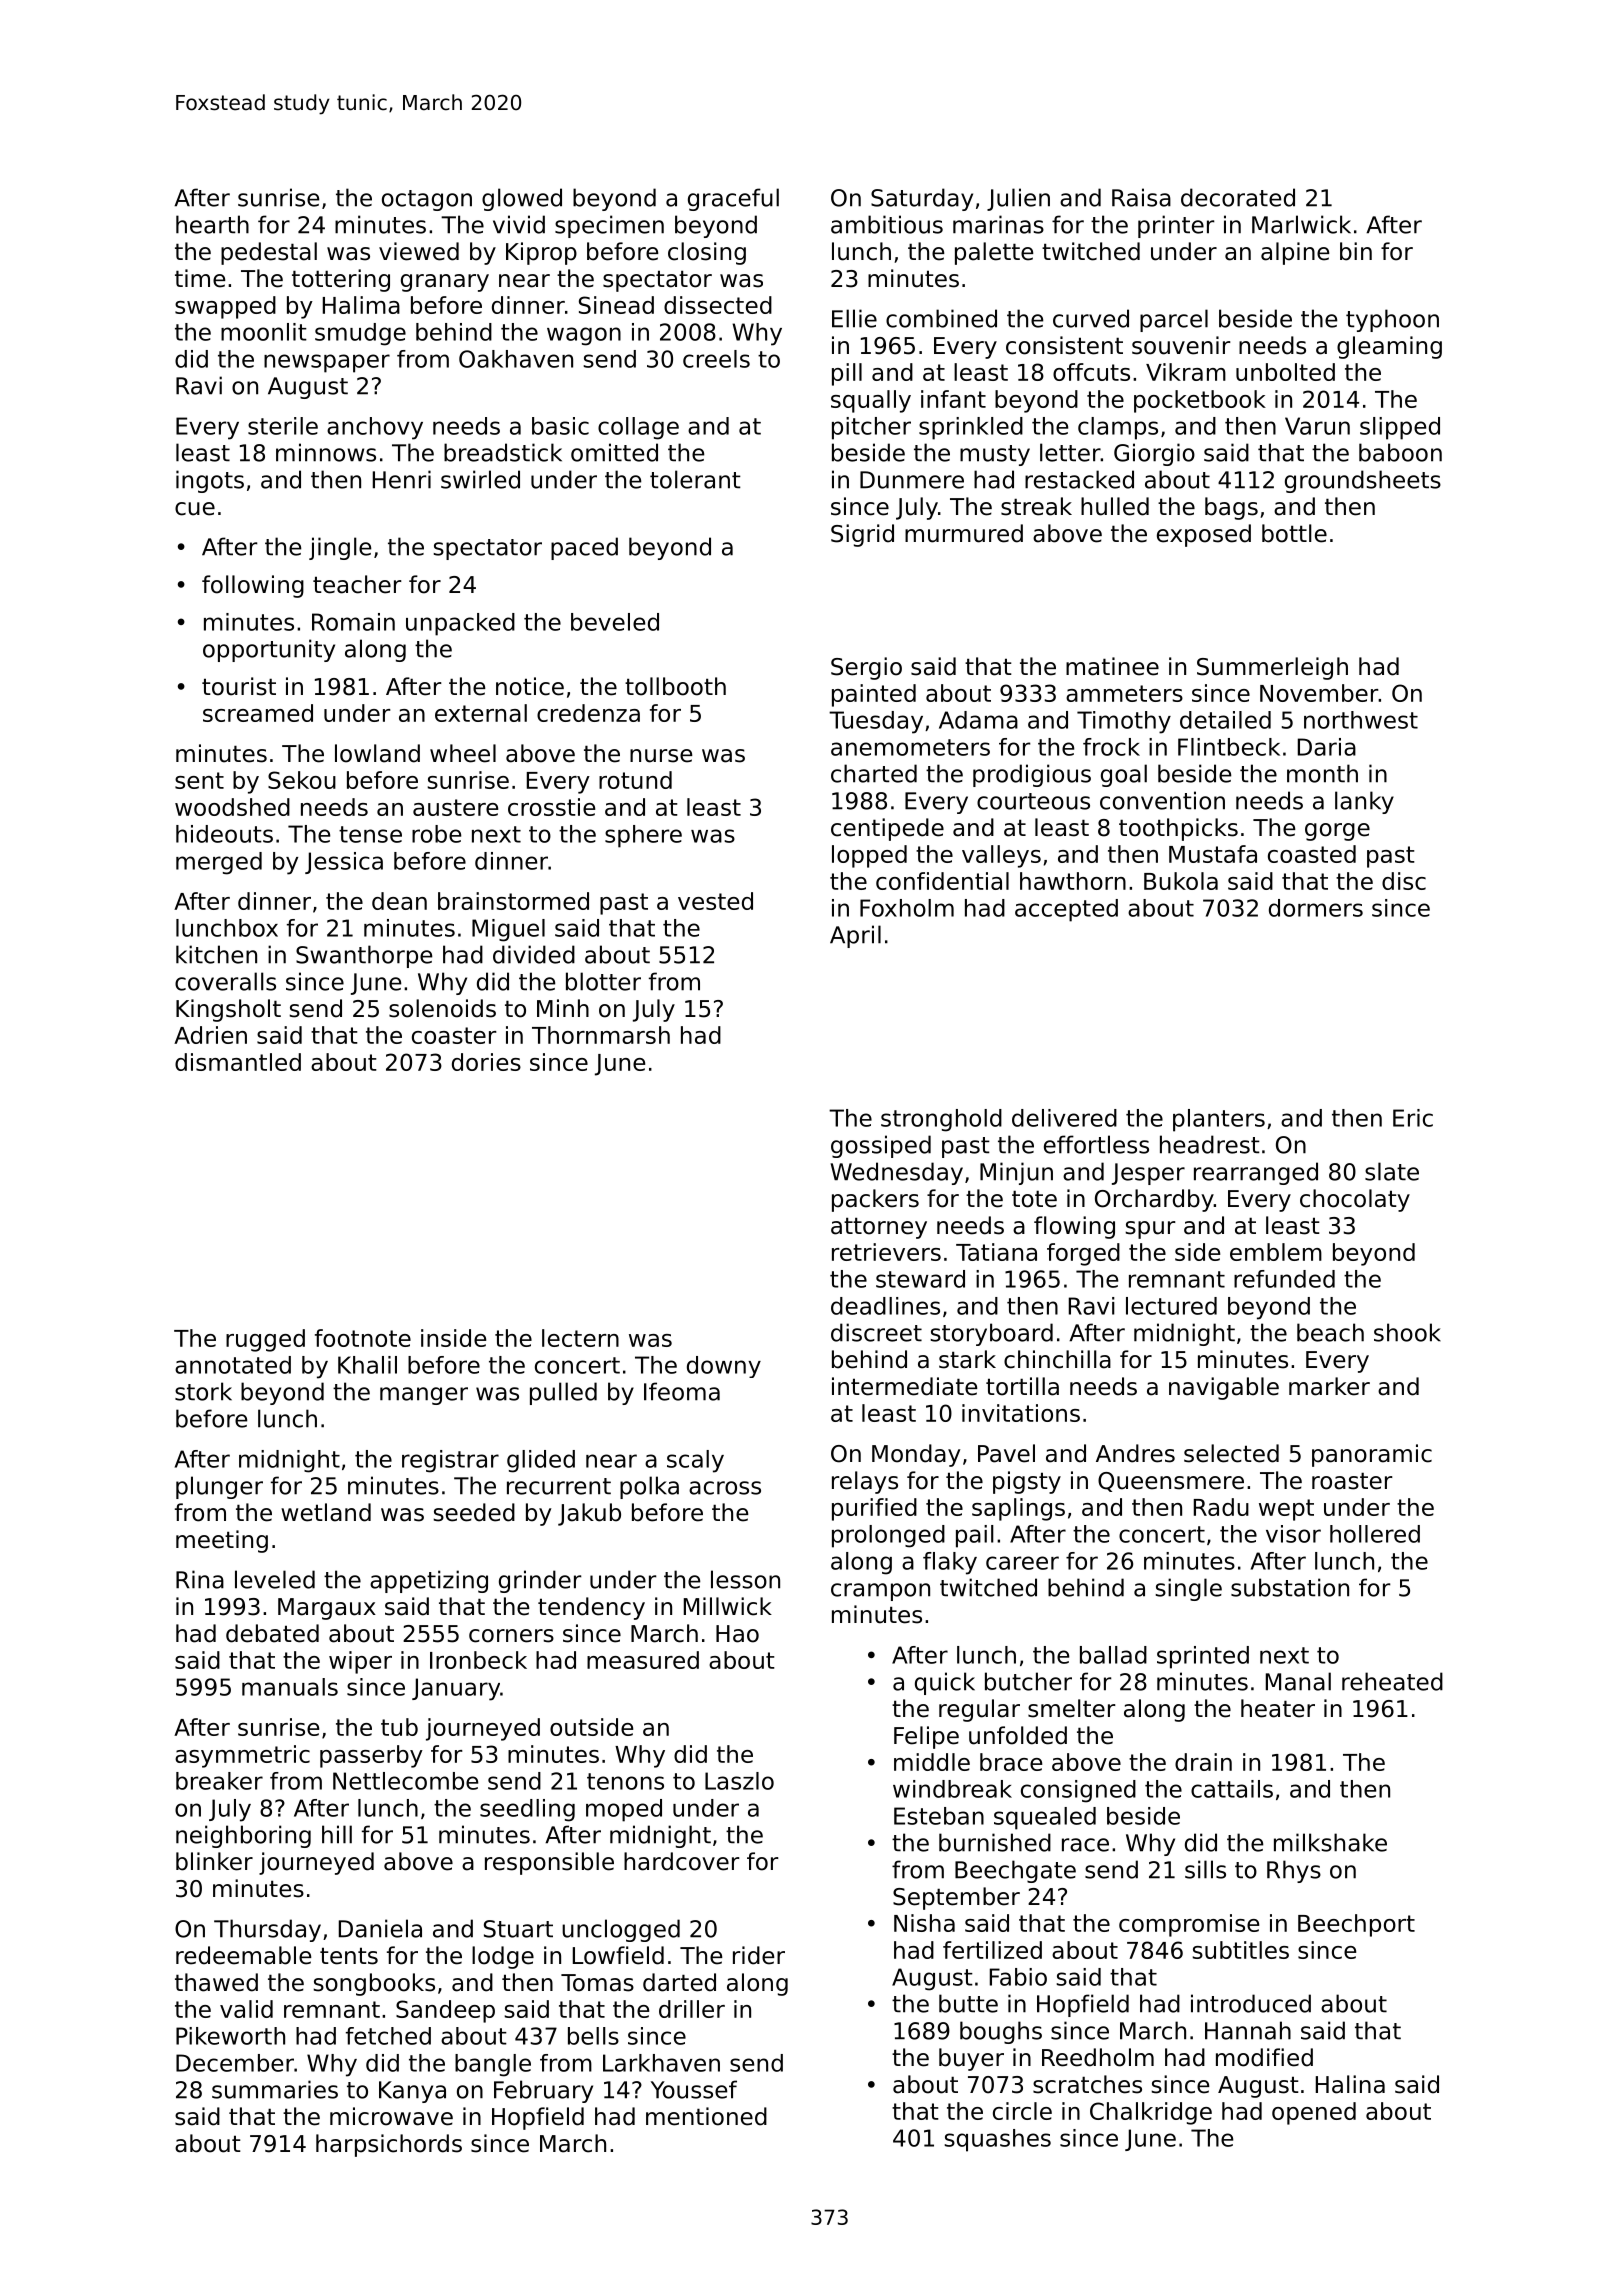 The width and height of the screenshot is (1620, 2292). I want to click on viewed, so click(419, 251).
